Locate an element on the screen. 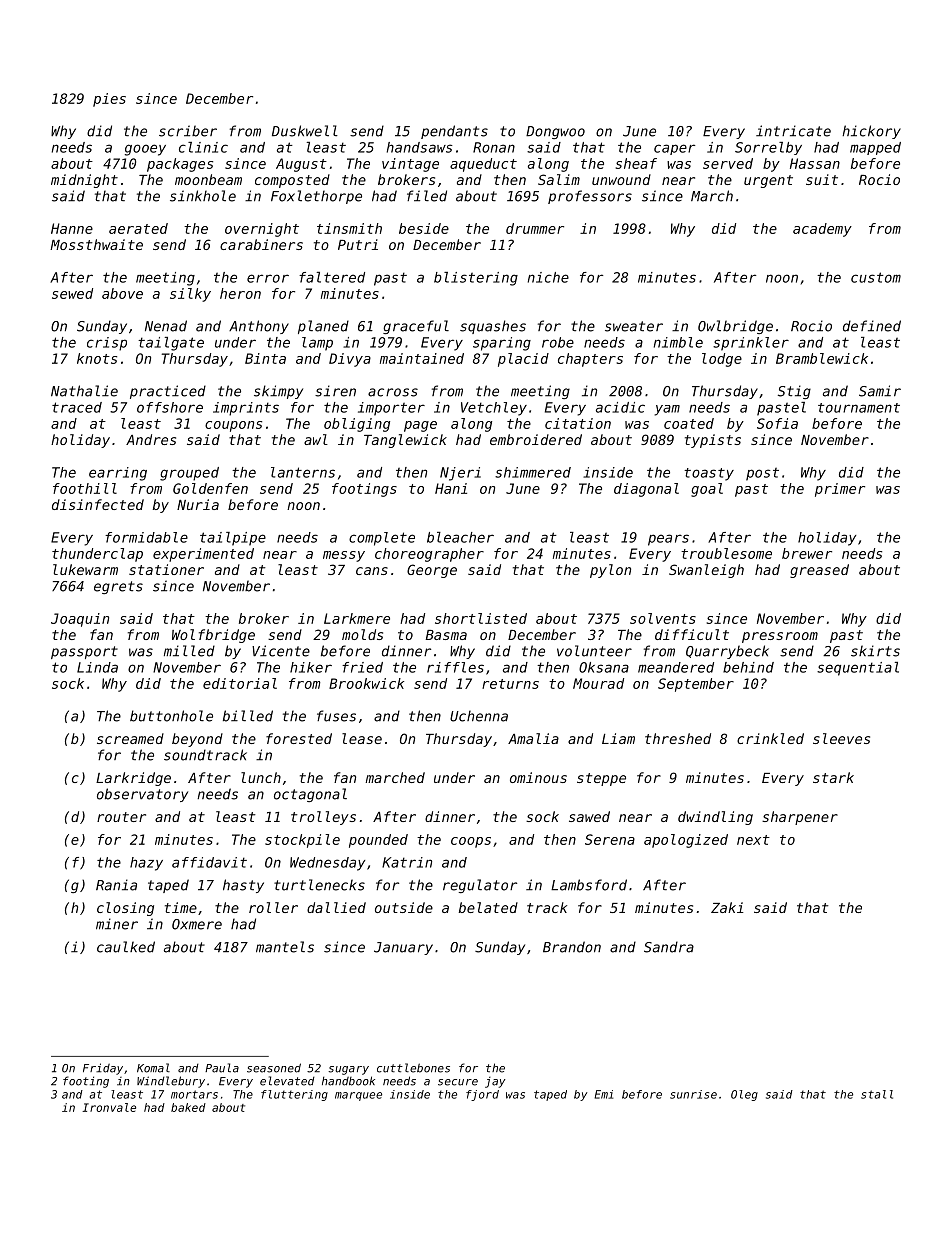 The height and width of the screenshot is (1233, 952). Mourad is located at coordinates (598, 683).
